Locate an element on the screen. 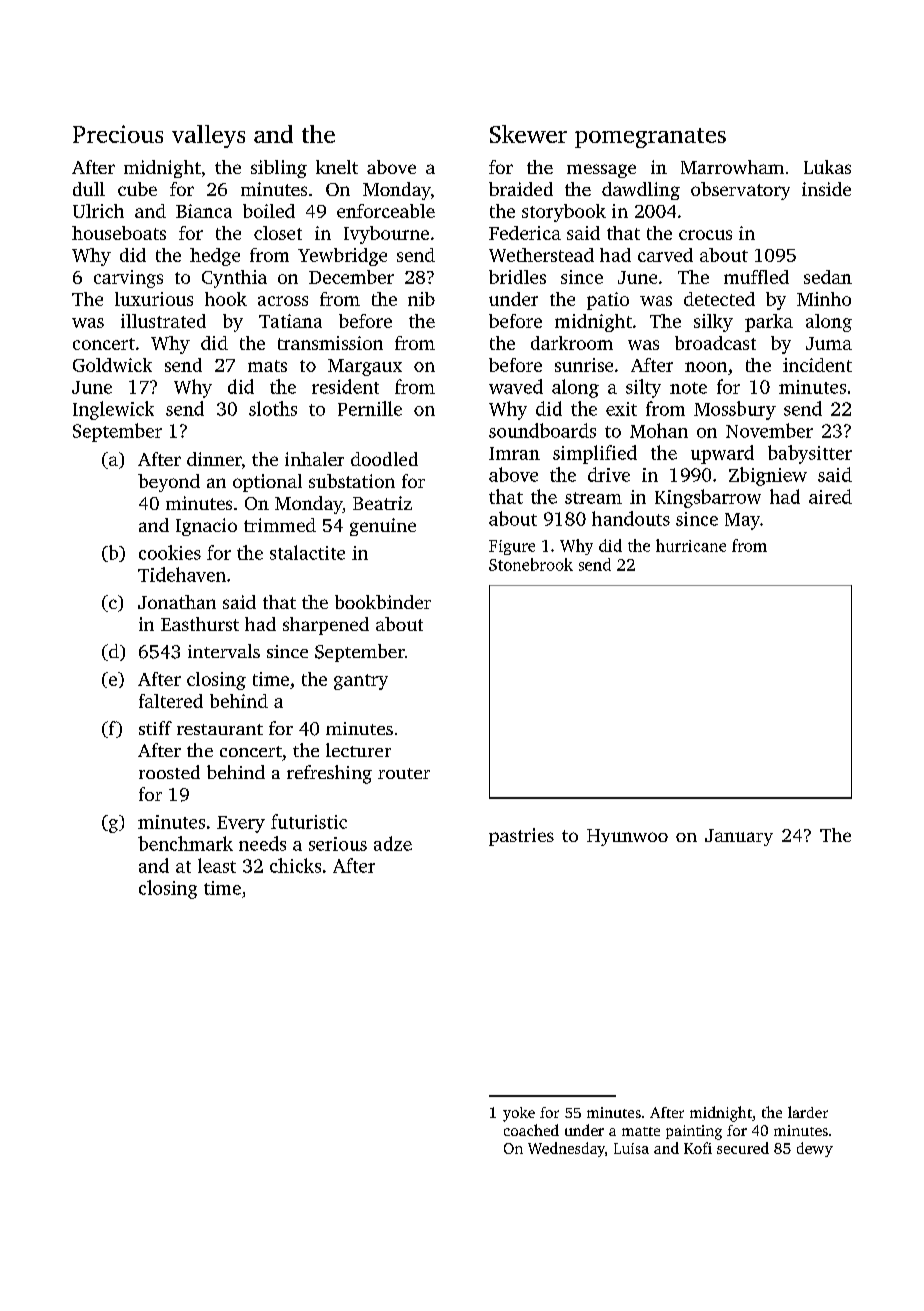 The height and width of the screenshot is (1311, 924). knelt is located at coordinates (337, 167).
